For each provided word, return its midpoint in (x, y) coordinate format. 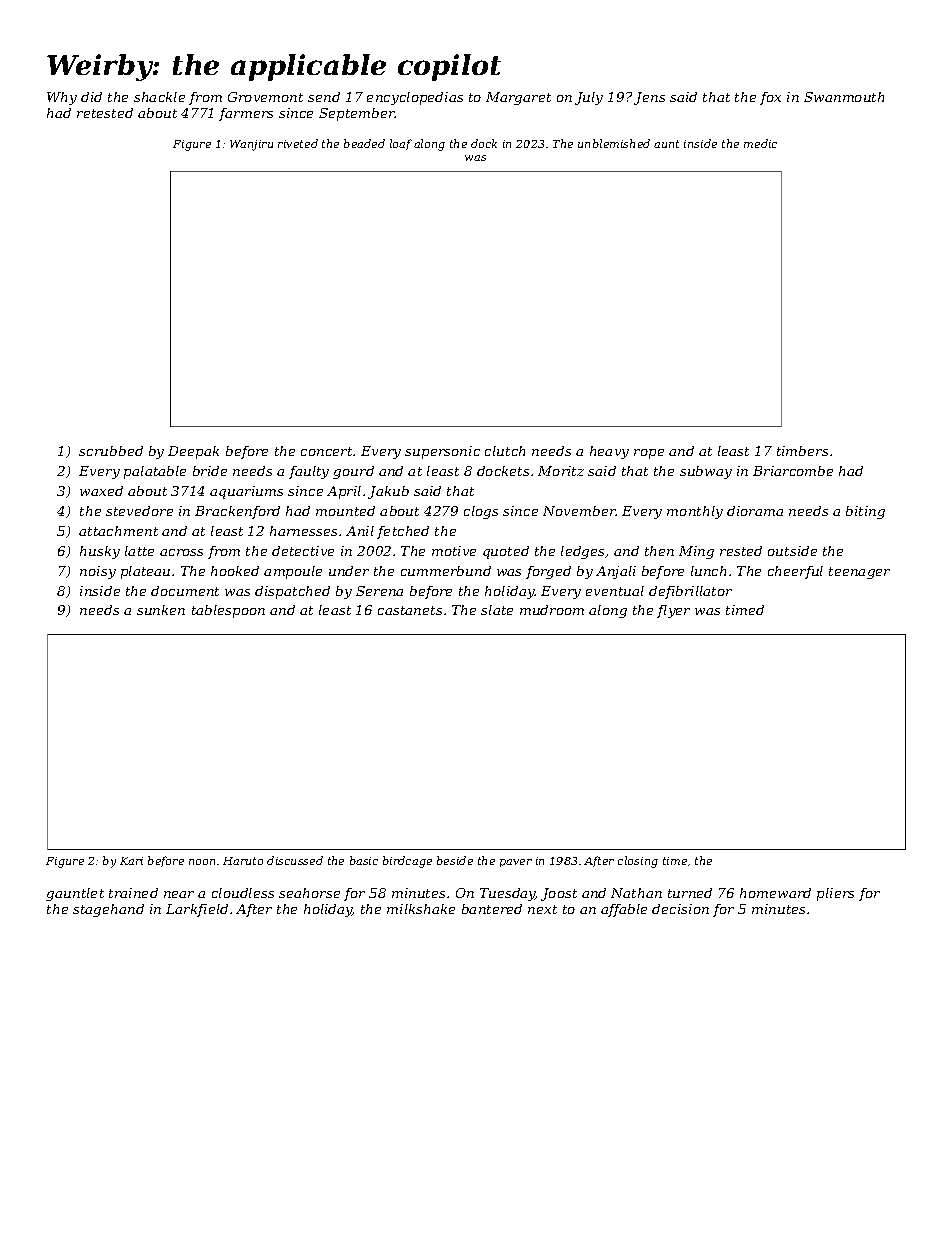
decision (680, 909)
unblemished (614, 143)
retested (105, 113)
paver (516, 863)
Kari (131, 861)
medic (760, 143)
